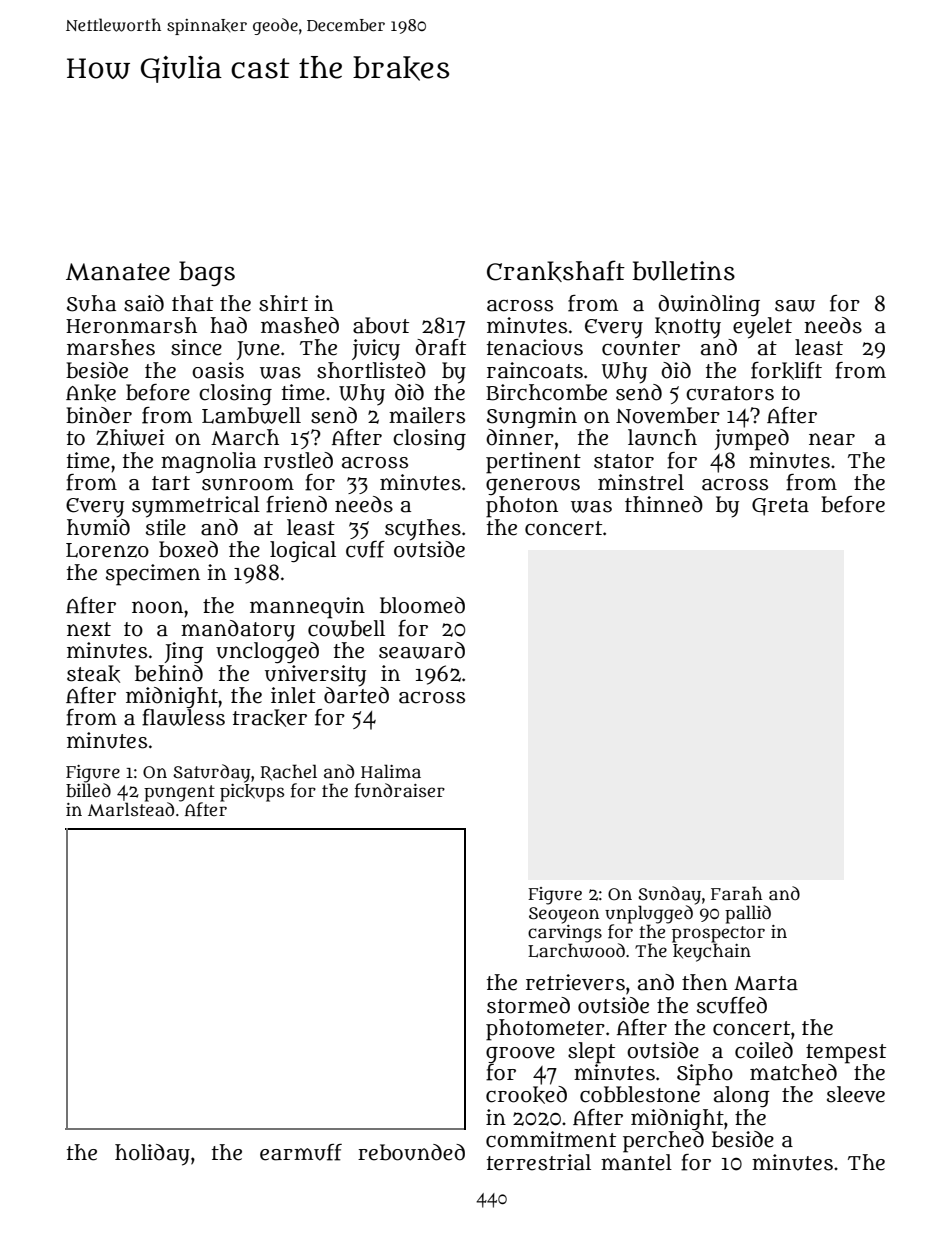 The image size is (952, 1233). I want to click on Crankshaft, so click(556, 271).
